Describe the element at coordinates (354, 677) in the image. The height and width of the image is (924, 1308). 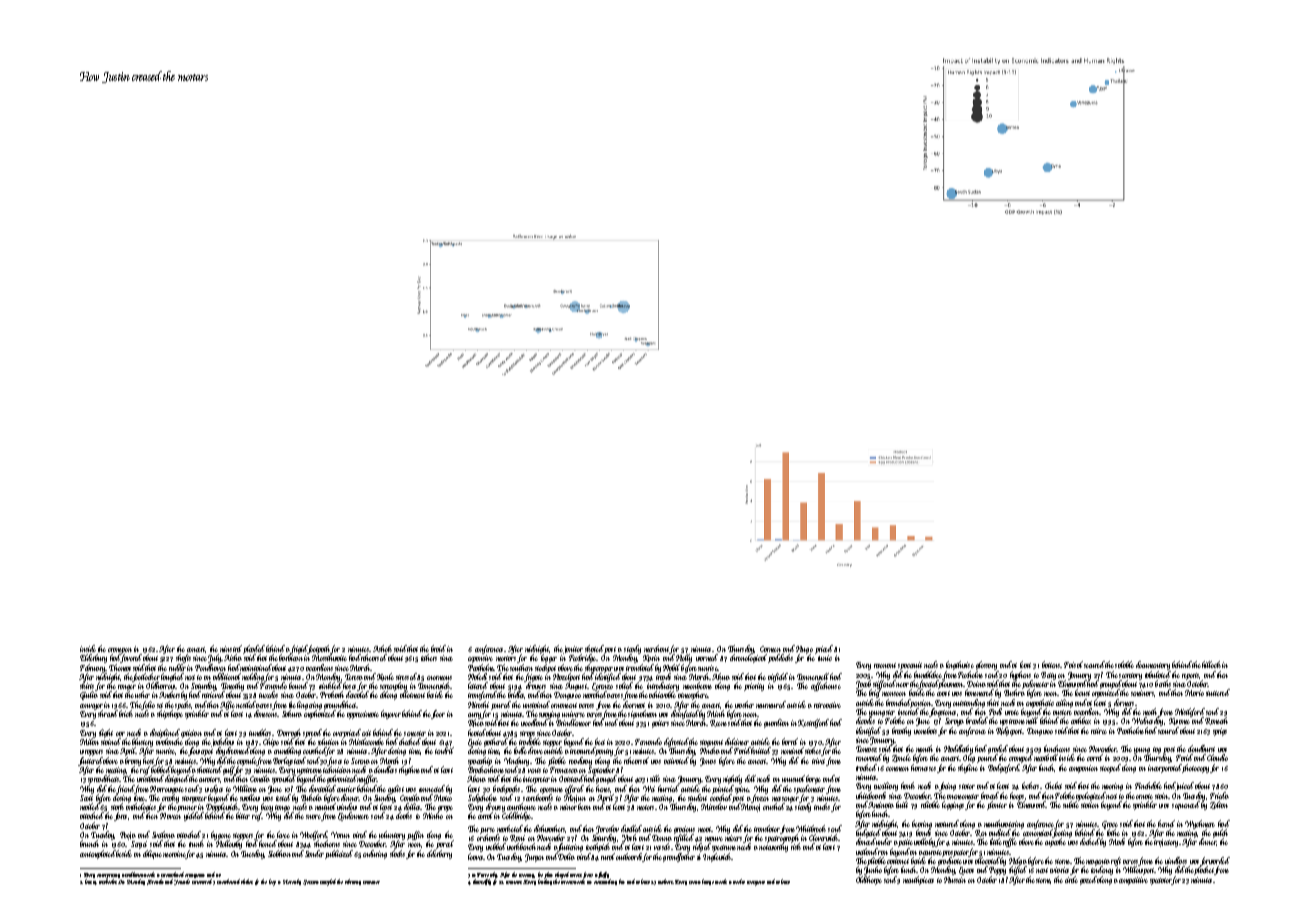
I see `Teresa` at that location.
